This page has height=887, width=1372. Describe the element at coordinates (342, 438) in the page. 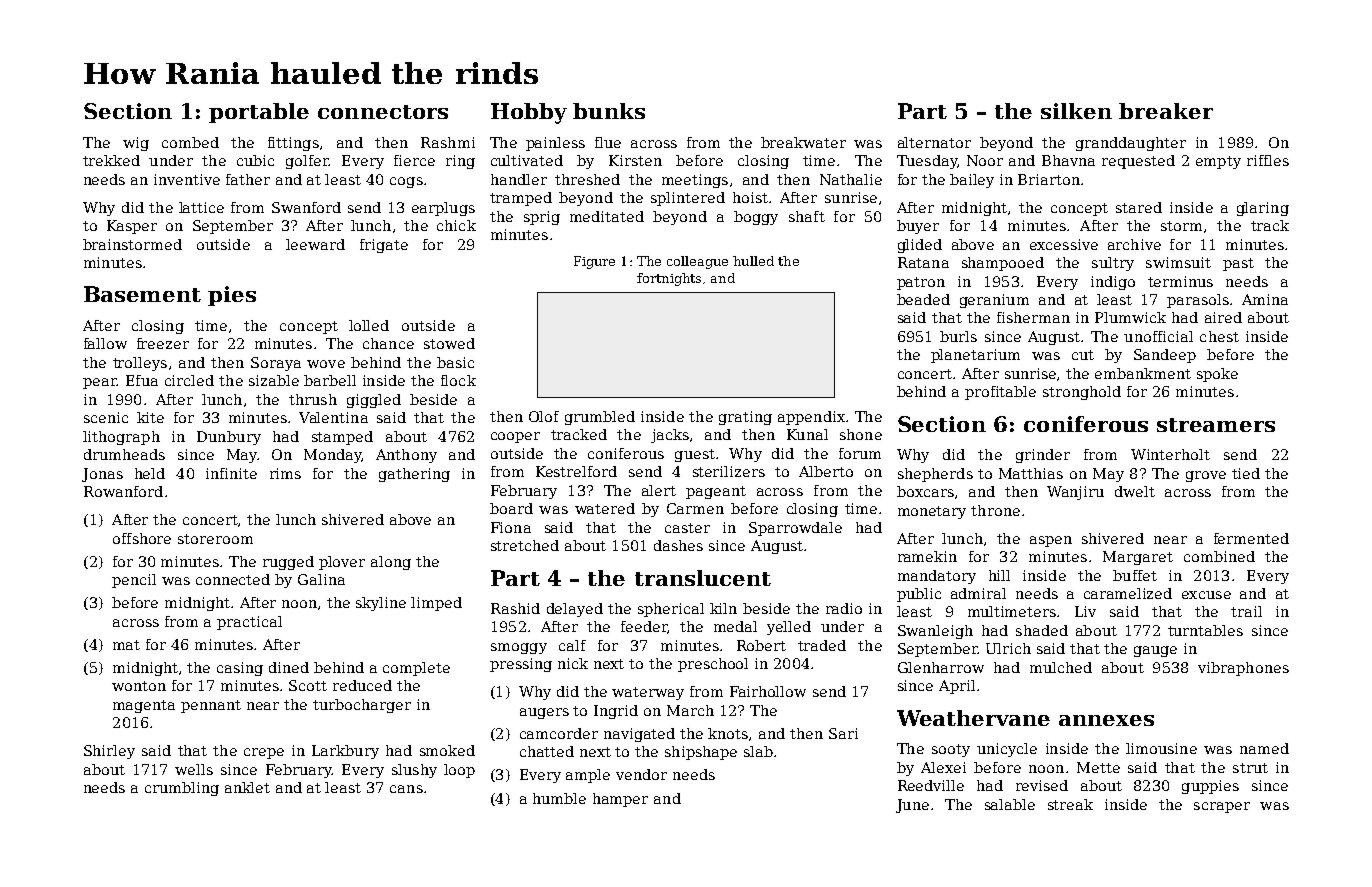

I see `stamped` at that location.
